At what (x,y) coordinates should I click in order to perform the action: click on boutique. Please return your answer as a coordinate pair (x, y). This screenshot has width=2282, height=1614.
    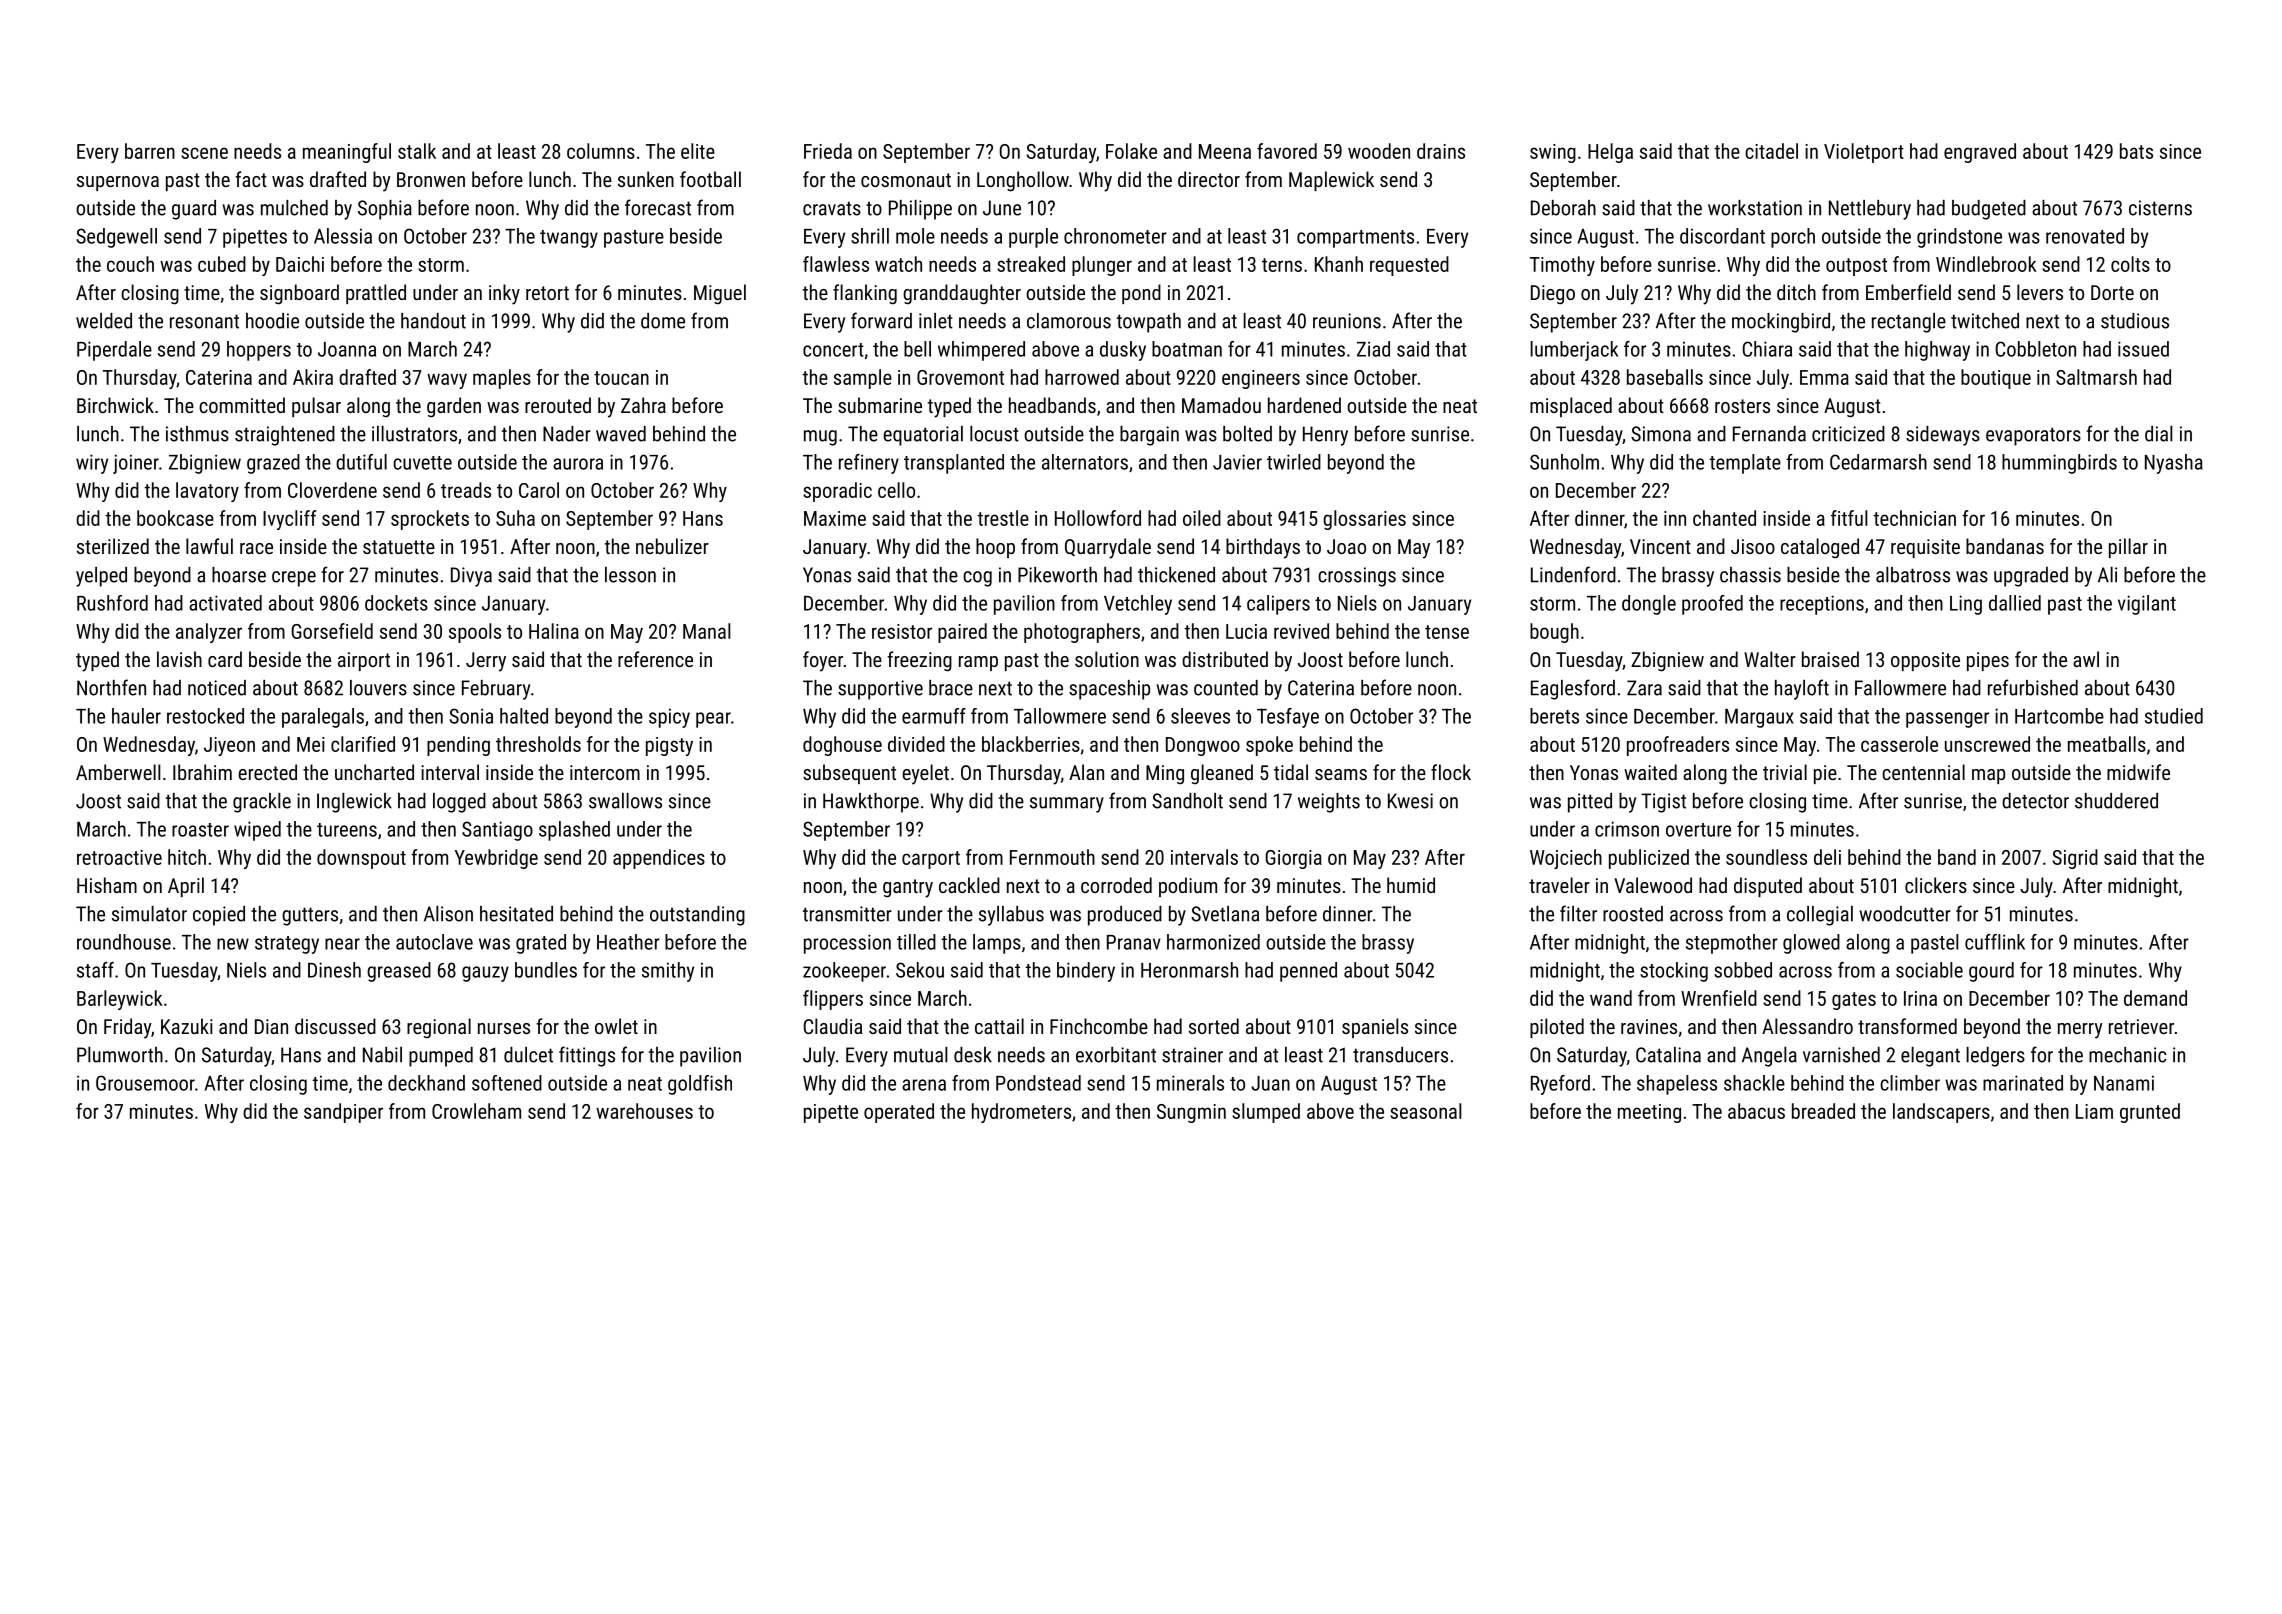
    Looking at the image, I should click on (1996, 379).
